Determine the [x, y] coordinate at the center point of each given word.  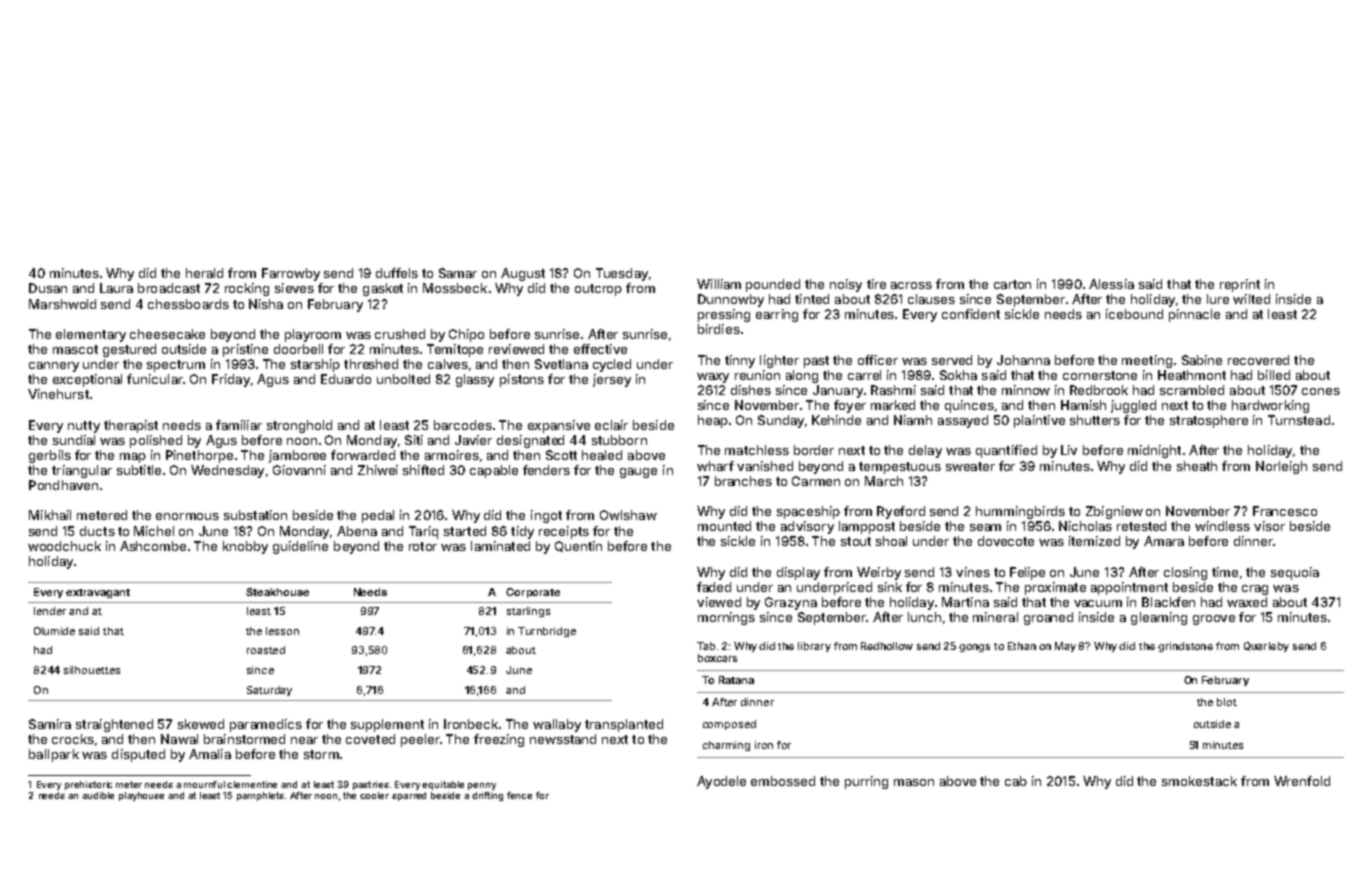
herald [204, 273]
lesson [282, 631]
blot [1227, 702]
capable [494, 471]
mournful [204, 784]
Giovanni [299, 470]
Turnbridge [547, 632]
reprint [1240, 285]
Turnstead [1299, 420]
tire [876, 284]
